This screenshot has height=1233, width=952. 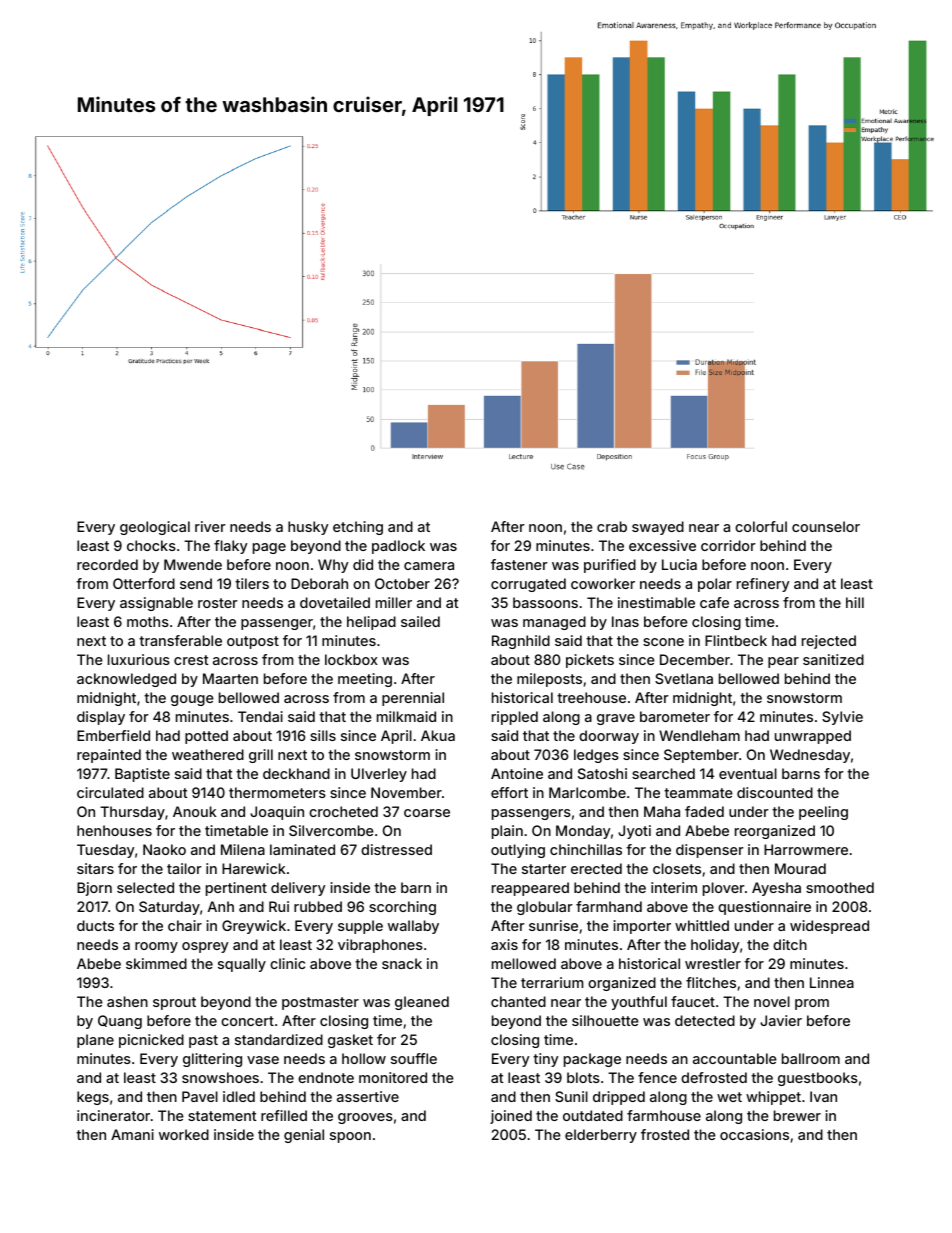 I want to click on elderberry, so click(x=601, y=1136).
